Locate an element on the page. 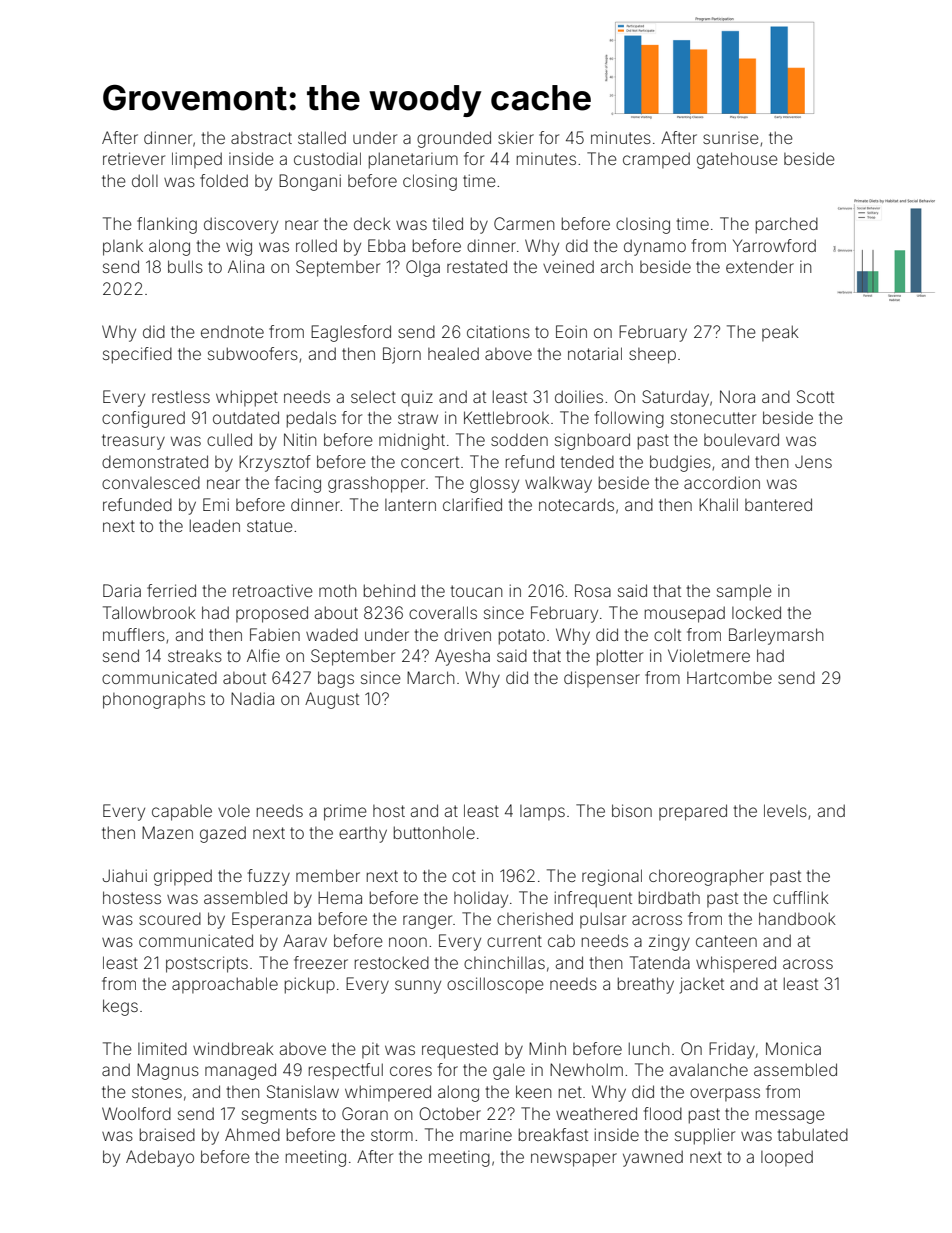 Image resolution: width=952 pixels, height=1233 pixels. Ayesha is located at coordinates (462, 657).
